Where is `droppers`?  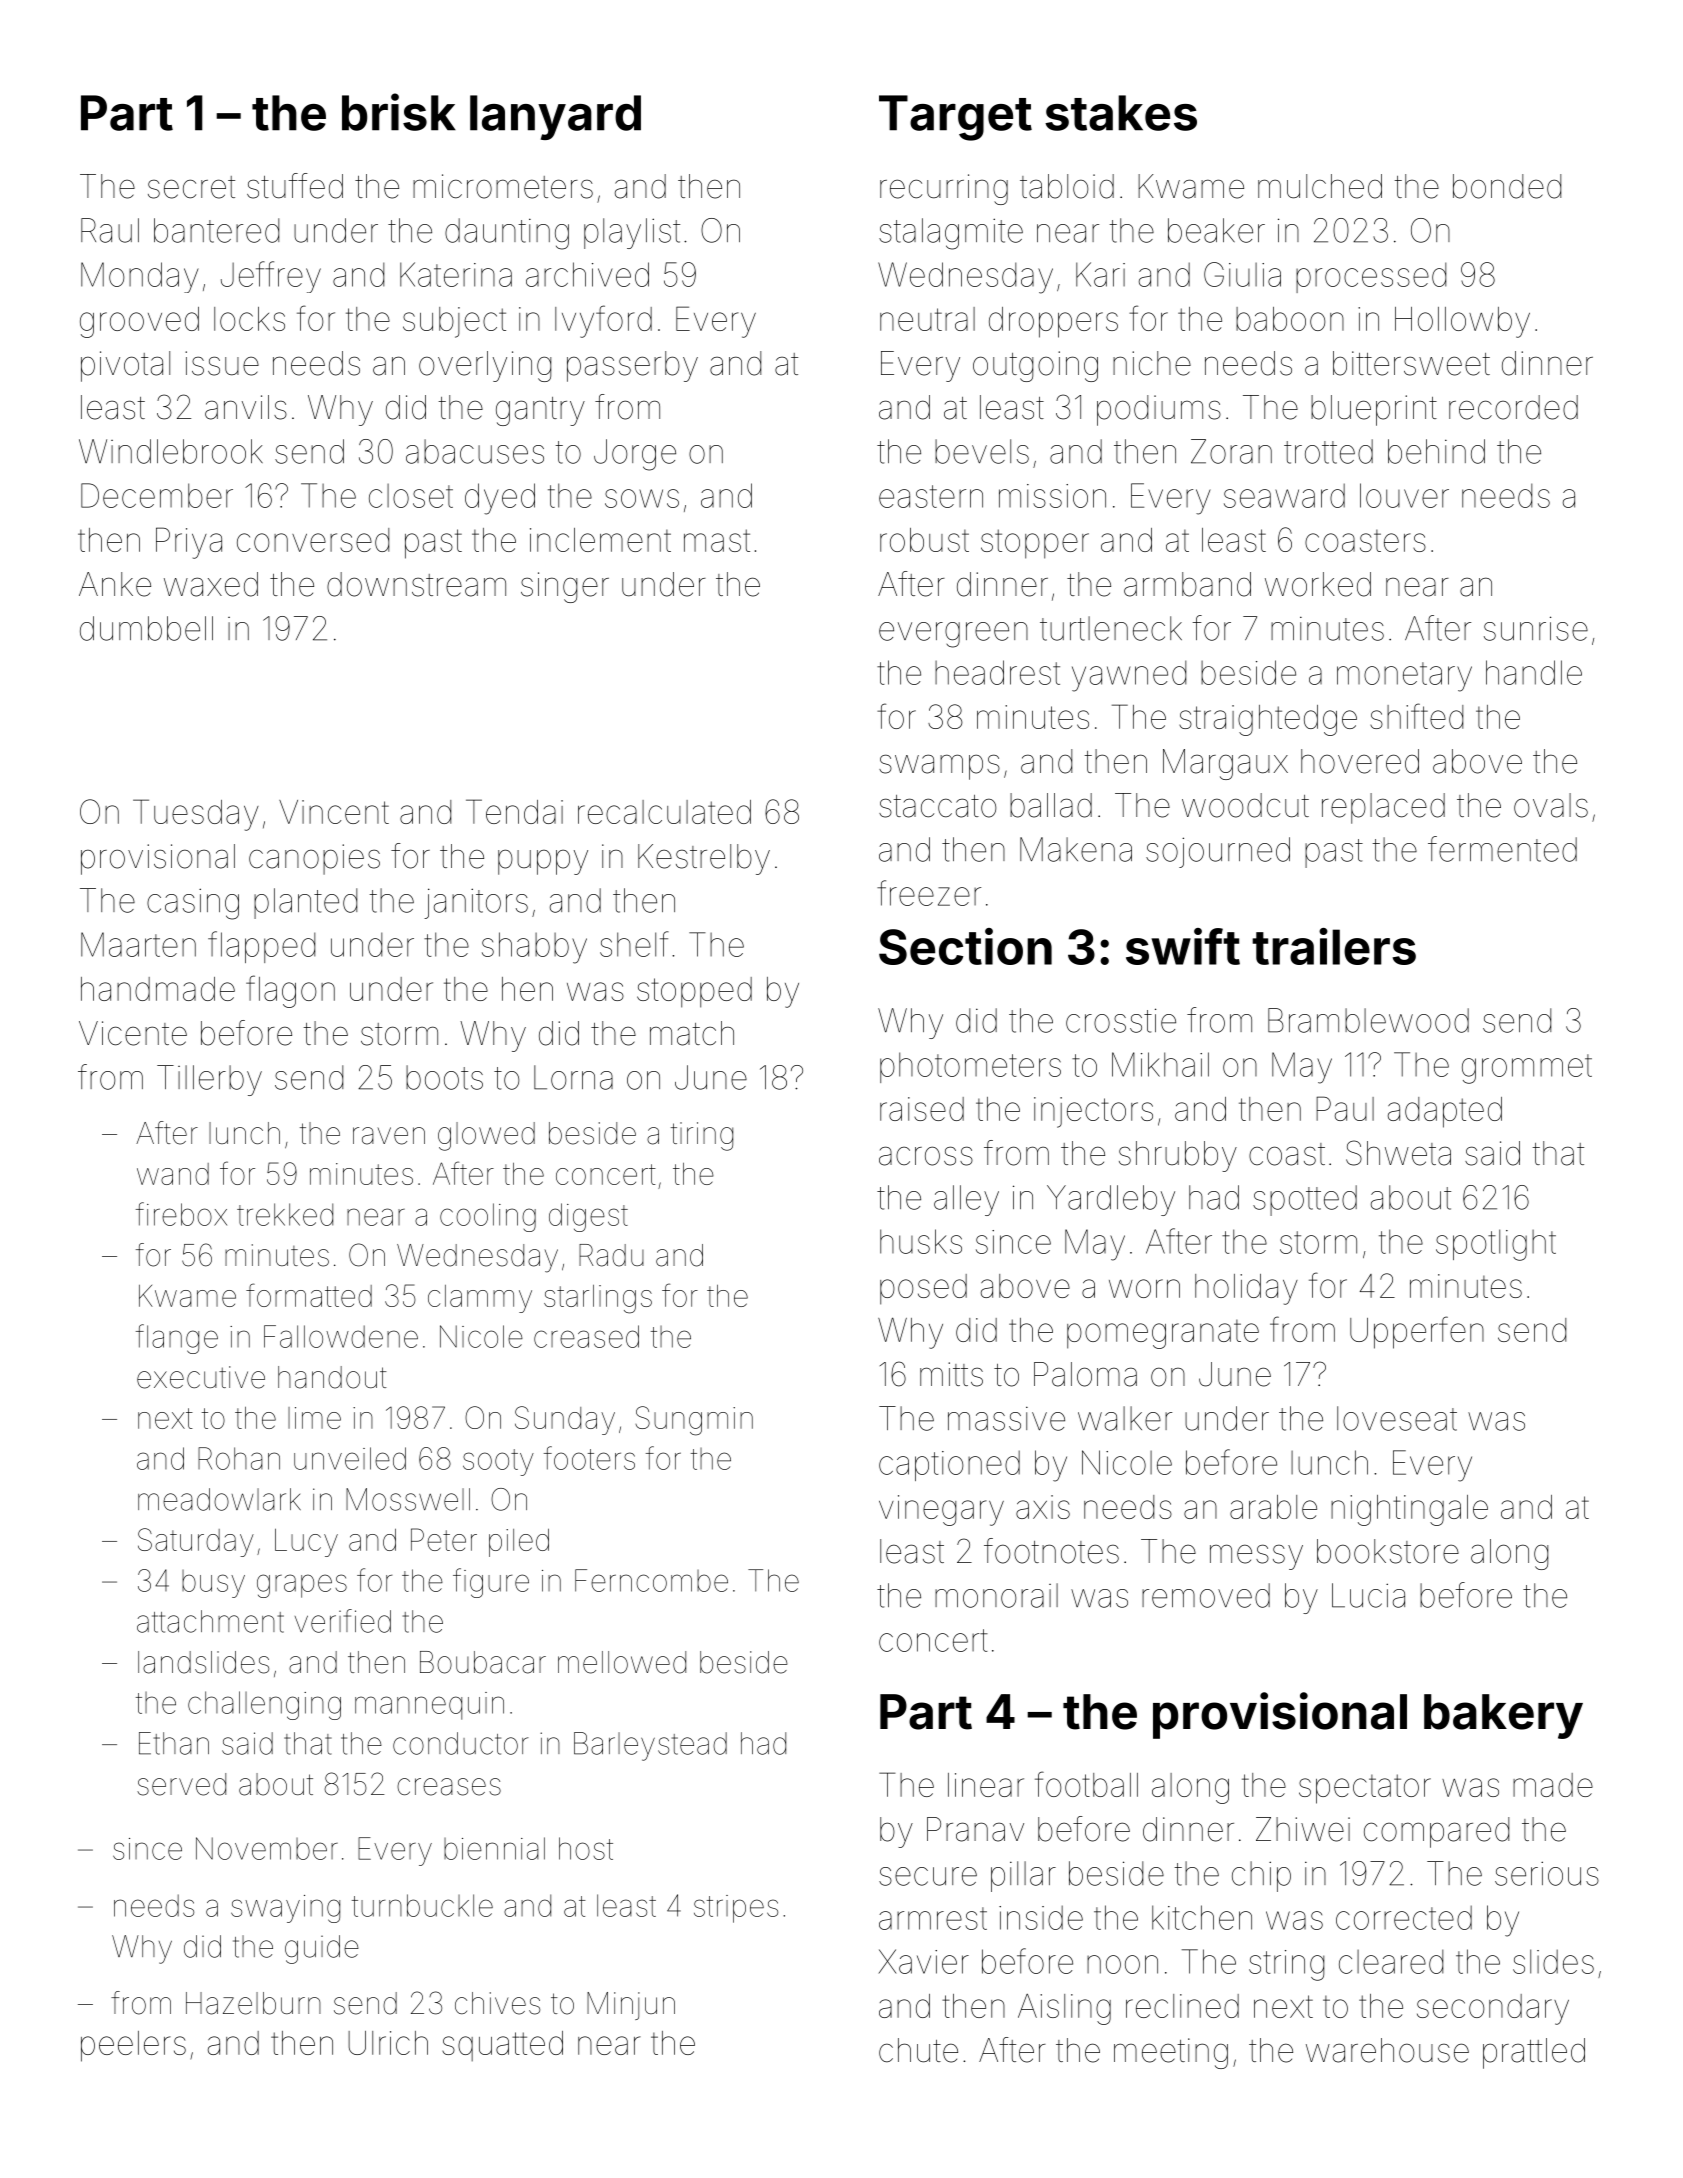
droppers is located at coordinates (1053, 322).
